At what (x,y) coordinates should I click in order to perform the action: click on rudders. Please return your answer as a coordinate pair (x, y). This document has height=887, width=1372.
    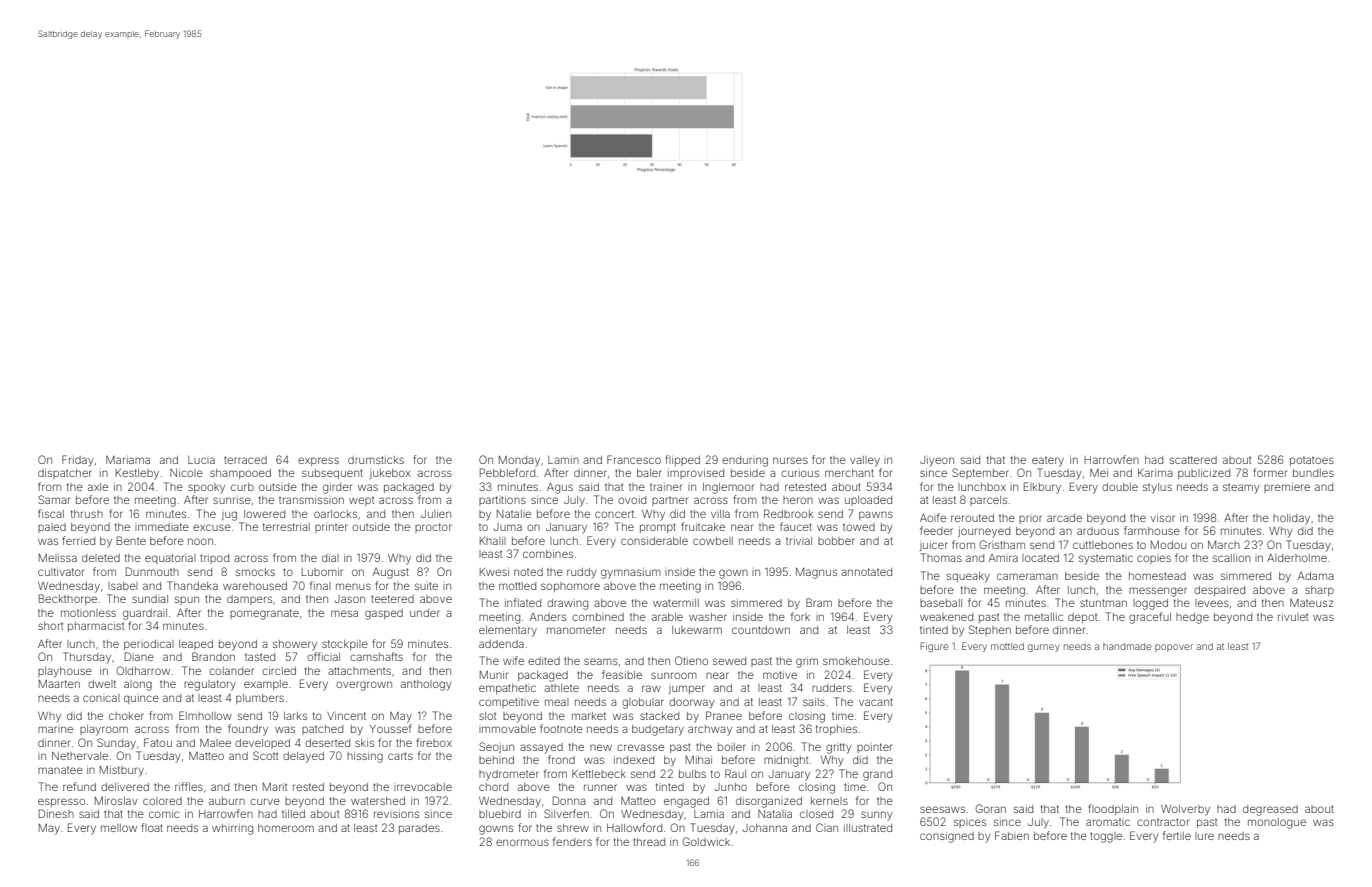
    Looking at the image, I should click on (832, 688).
